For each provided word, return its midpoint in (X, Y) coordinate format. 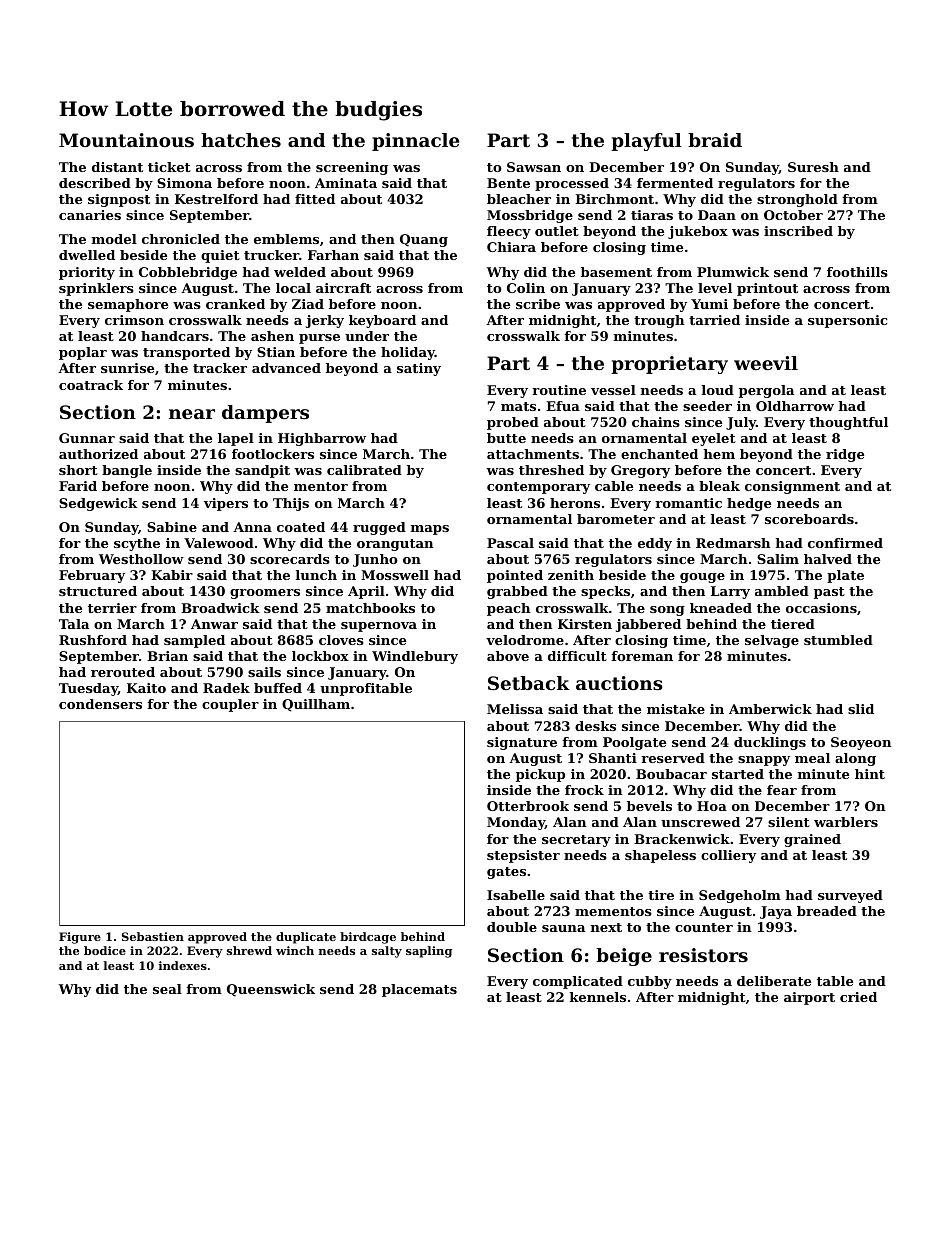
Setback (529, 683)
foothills (857, 272)
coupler (230, 705)
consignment (792, 487)
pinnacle (415, 142)
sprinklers (96, 289)
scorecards (290, 559)
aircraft (343, 288)
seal (167, 989)
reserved (673, 758)
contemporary (538, 488)
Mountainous (126, 140)
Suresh (813, 167)
